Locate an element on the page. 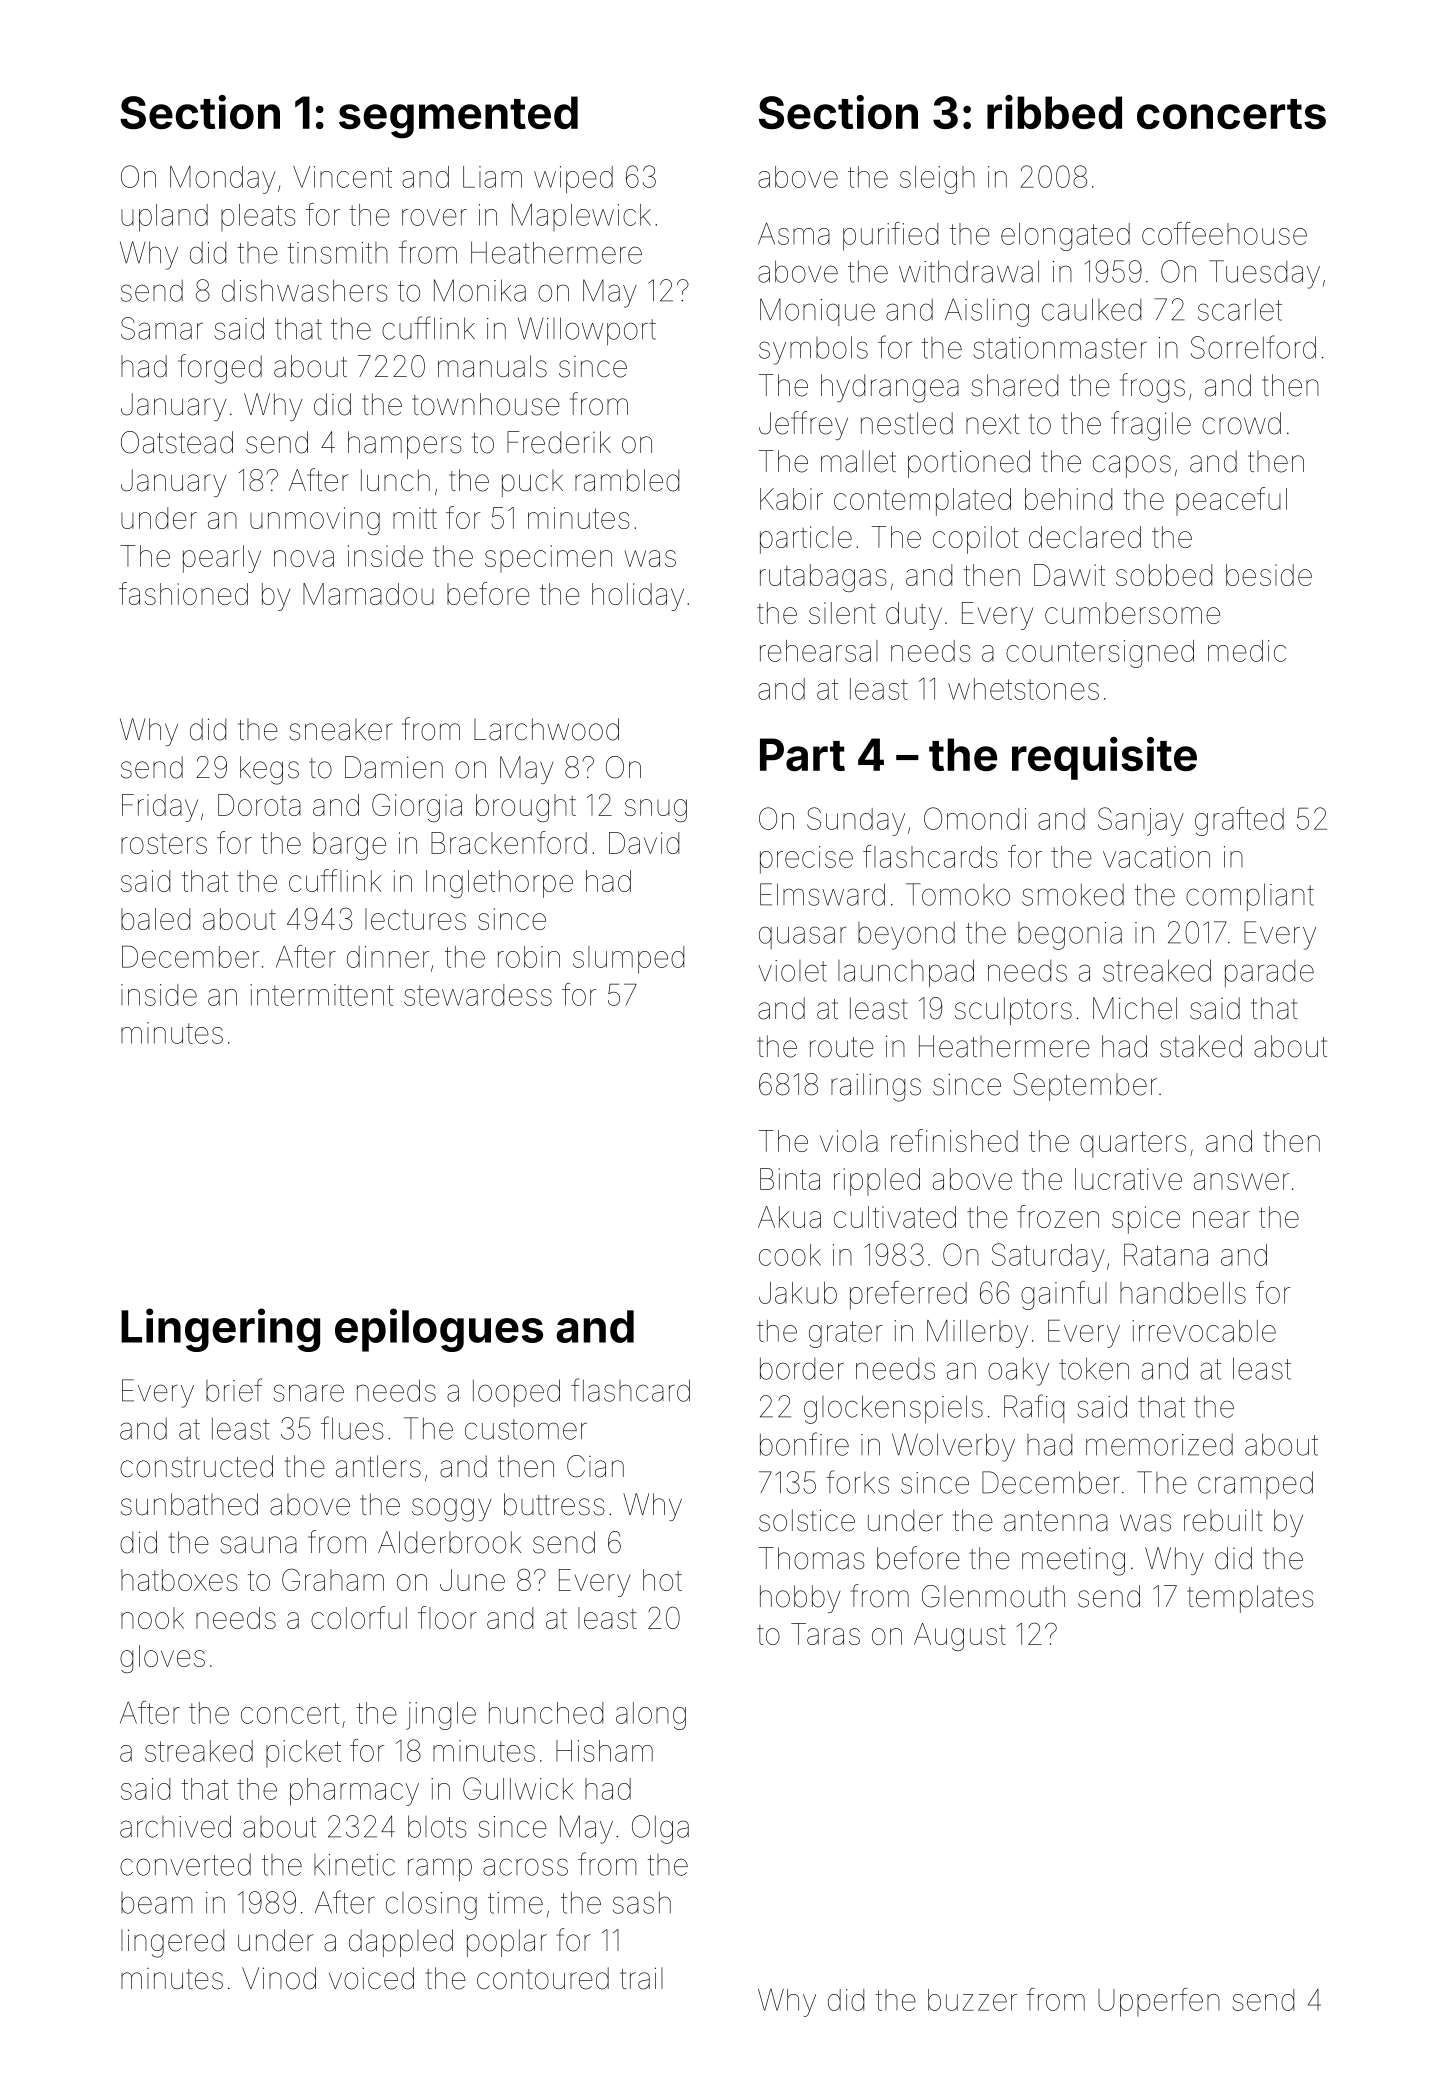  compliant is located at coordinates (1250, 897).
